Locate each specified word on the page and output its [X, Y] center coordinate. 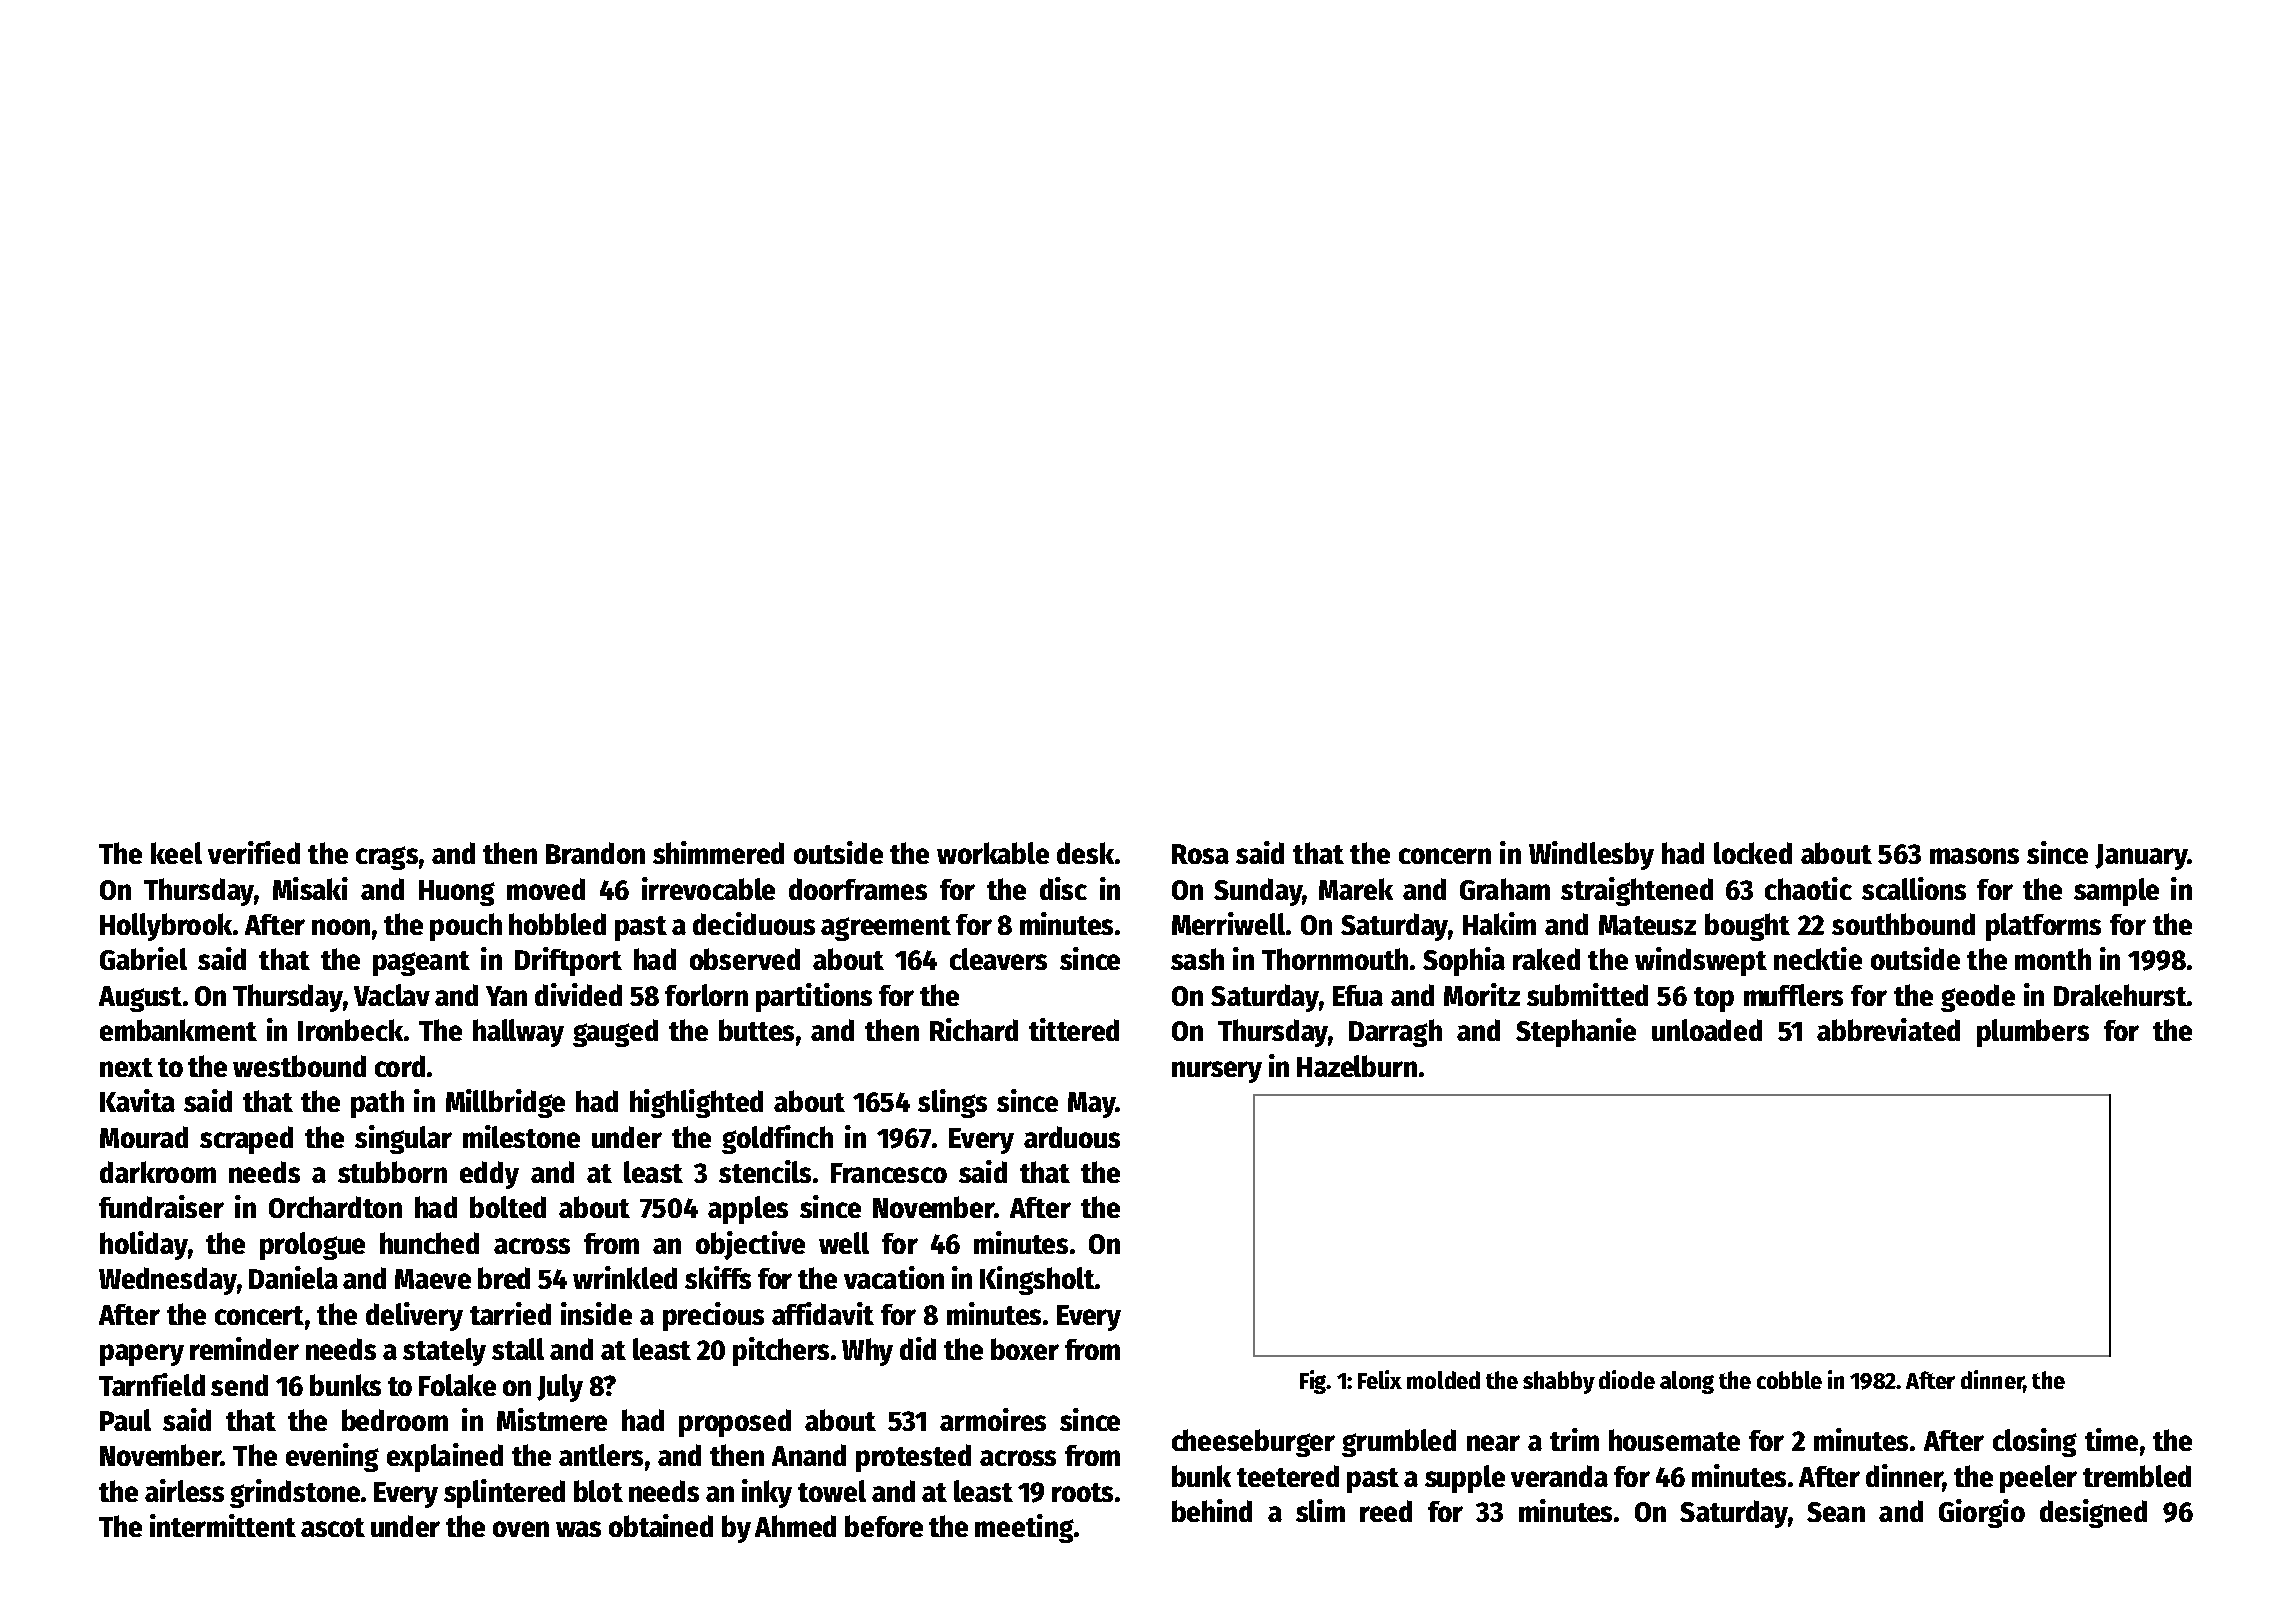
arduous [1072, 1137]
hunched [429, 1243]
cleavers [998, 959]
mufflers [1793, 995]
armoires [993, 1419]
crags [387, 858]
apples [748, 1210]
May [1091, 1105]
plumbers [2033, 1033]
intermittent [223, 1525]
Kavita [137, 1100]
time [2111, 1439]
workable [993, 853]
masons [1974, 856]
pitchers [781, 1351]
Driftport [568, 961]
